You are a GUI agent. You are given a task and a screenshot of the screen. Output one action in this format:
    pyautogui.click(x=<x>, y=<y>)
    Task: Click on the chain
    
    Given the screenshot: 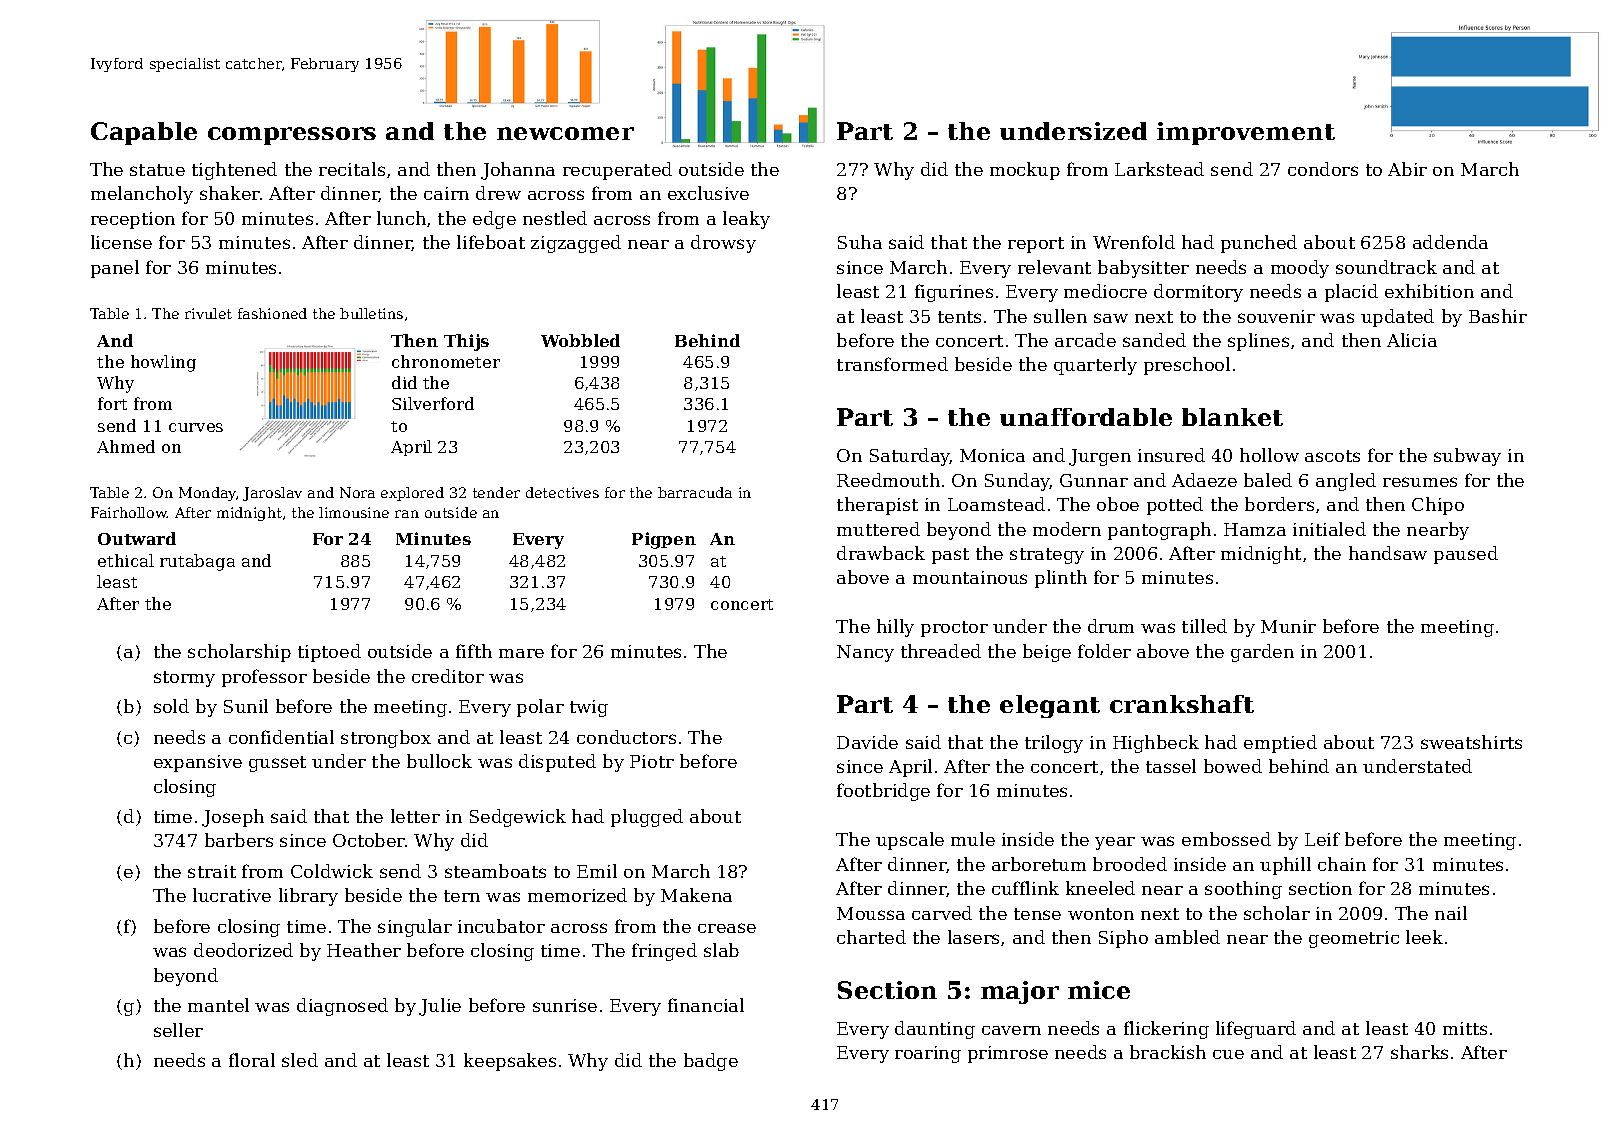 What is the action you would take?
    pyautogui.click(x=1342, y=864)
